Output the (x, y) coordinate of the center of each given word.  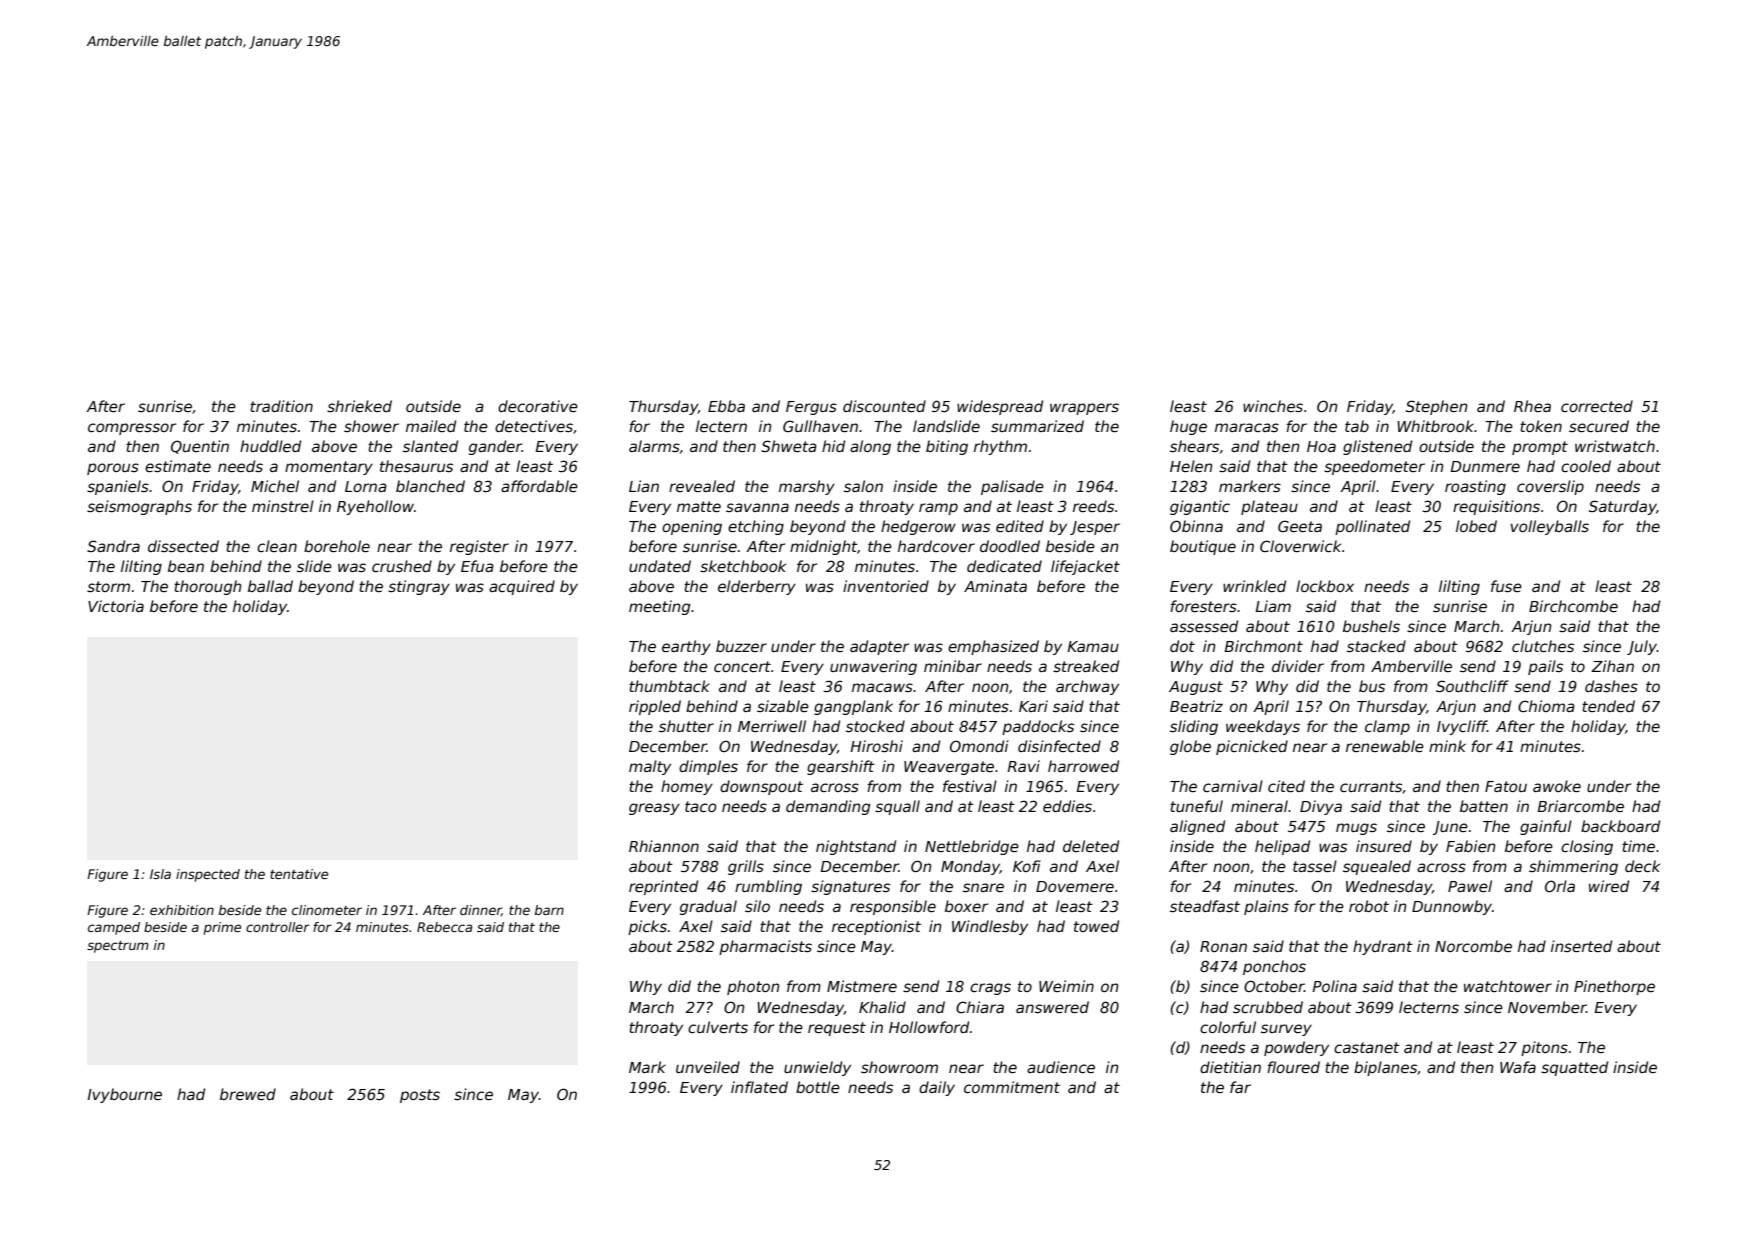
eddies (1067, 806)
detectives (534, 426)
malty (650, 767)
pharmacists (765, 947)
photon (753, 987)
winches (1273, 406)
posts (420, 1096)
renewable (1385, 746)
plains (1266, 907)
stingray (419, 587)
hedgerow (918, 527)
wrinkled (1254, 586)
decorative (538, 406)
